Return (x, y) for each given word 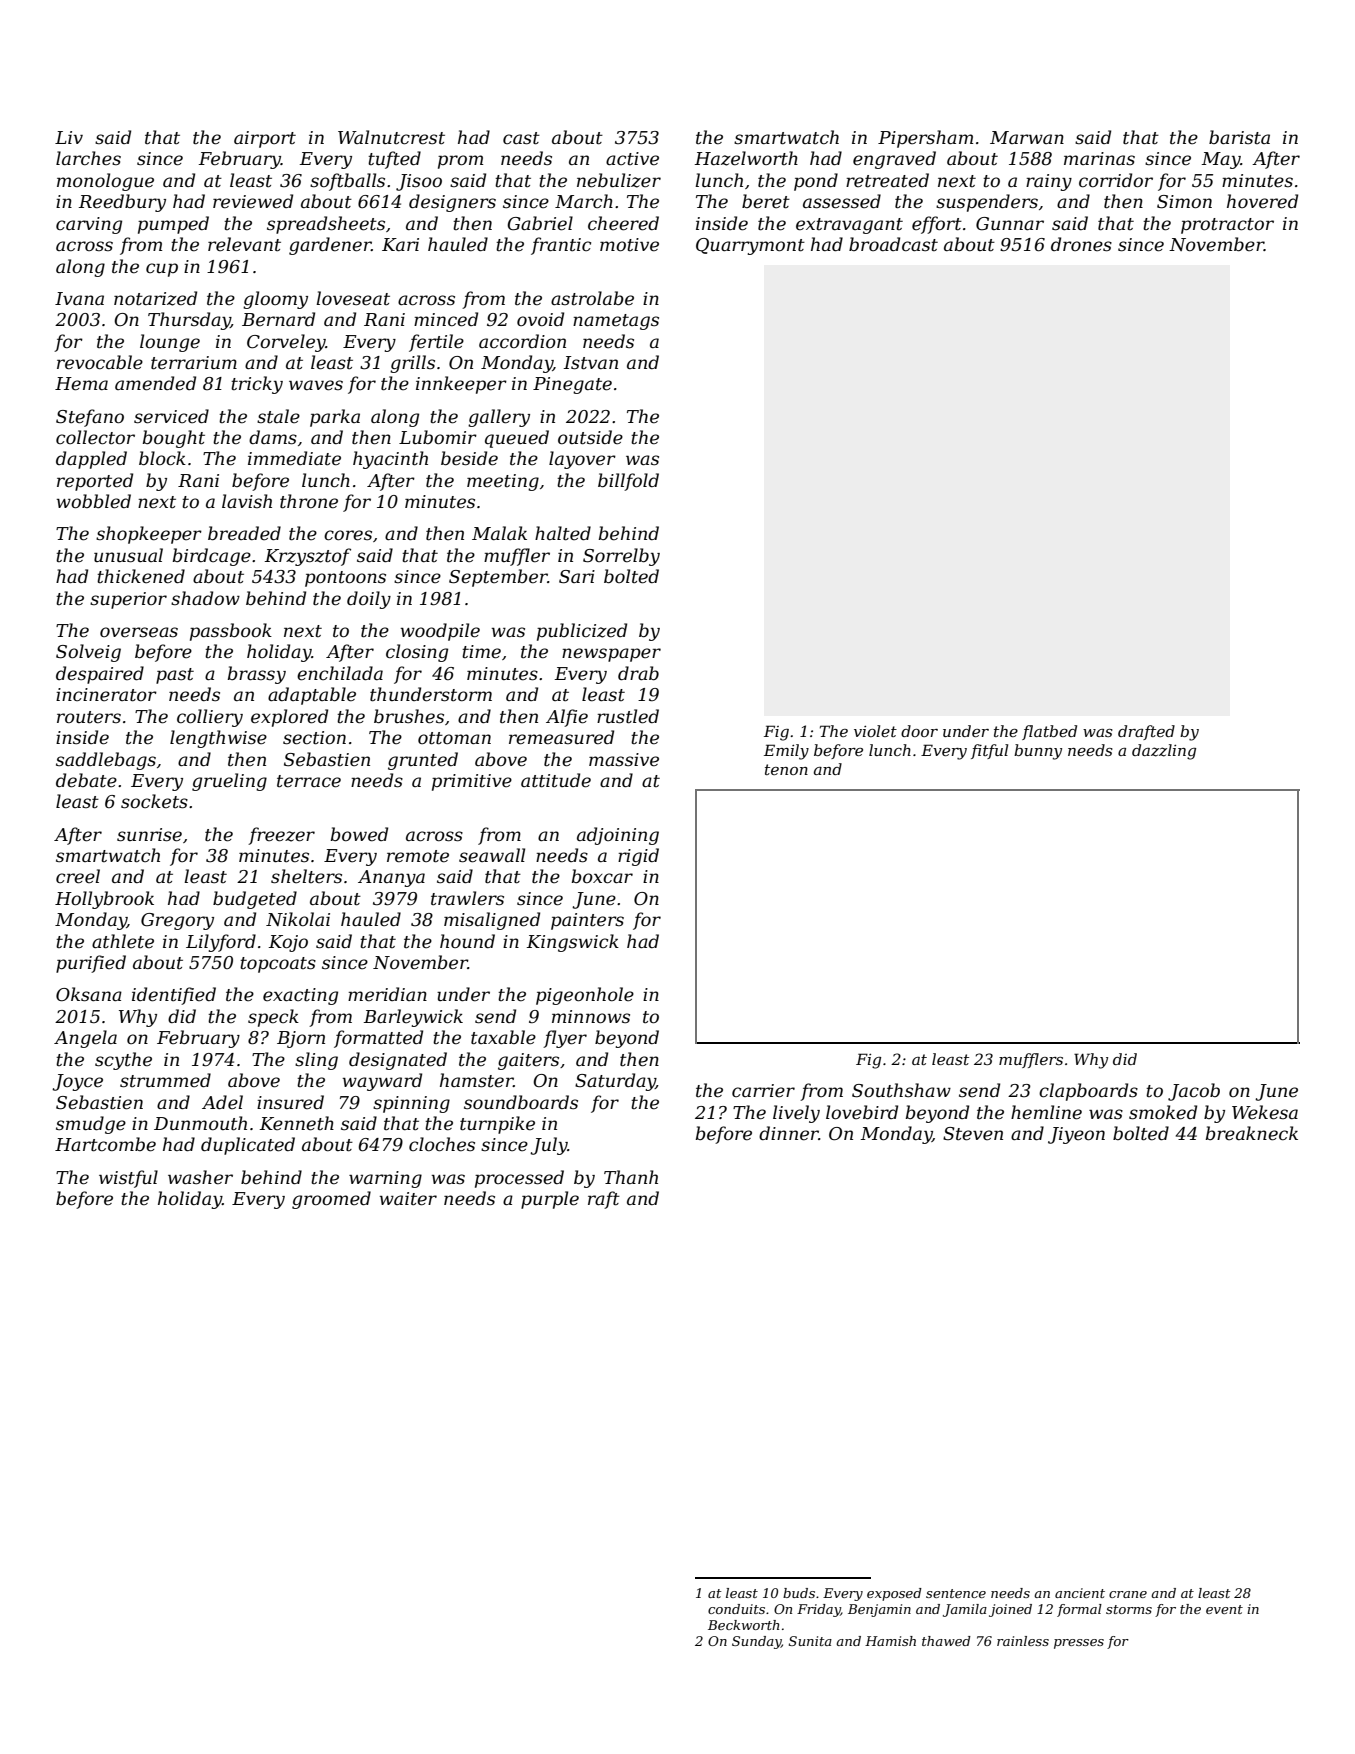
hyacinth (390, 460)
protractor (1227, 226)
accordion (522, 341)
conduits (736, 1609)
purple (550, 1200)
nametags (616, 322)
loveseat (353, 298)
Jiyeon (1076, 1135)
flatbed (1049, 732)
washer (200, 1177)
